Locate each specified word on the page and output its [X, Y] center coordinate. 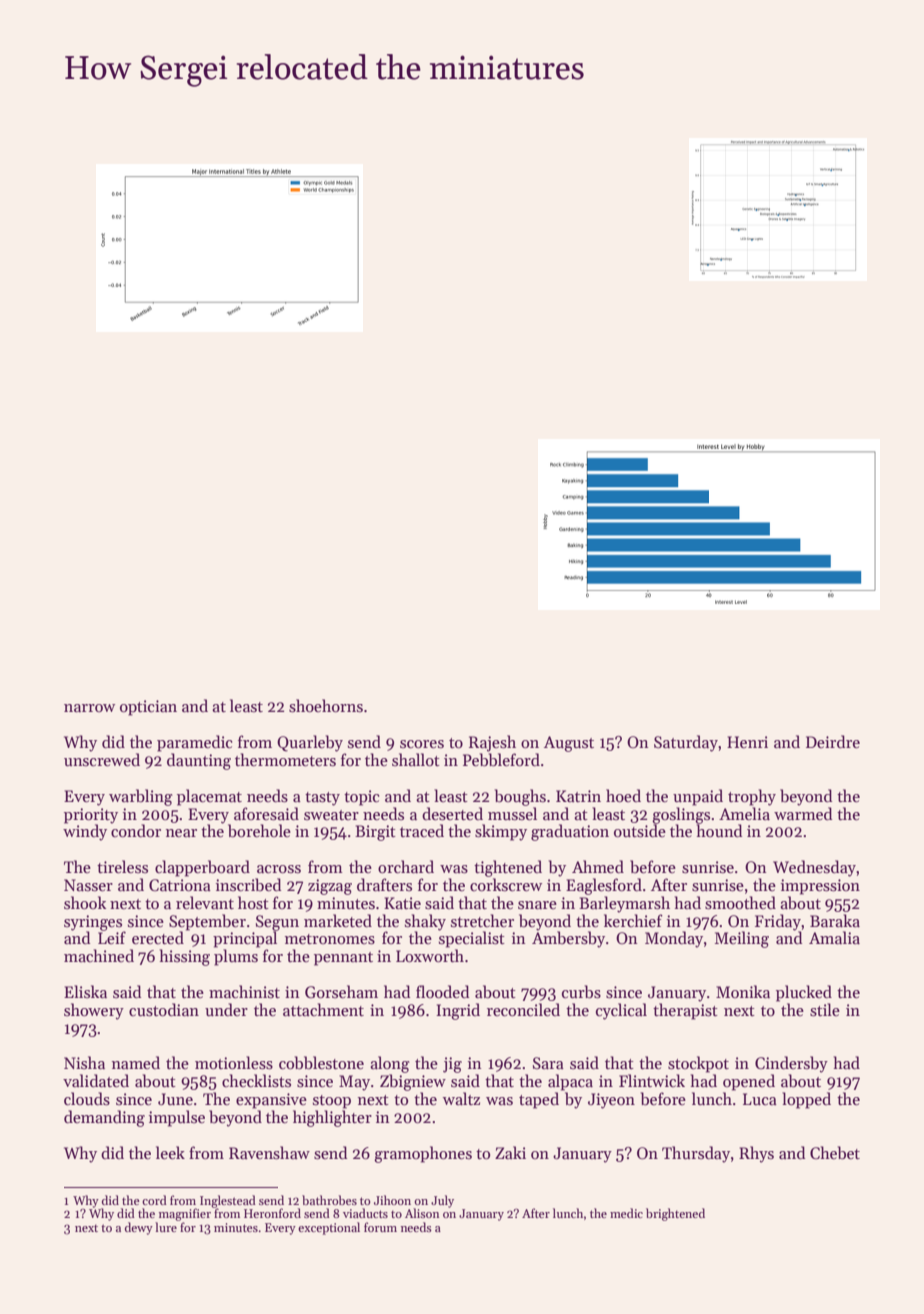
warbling [141, 797]
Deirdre [833, 742]
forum [380, 1227]
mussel [512, 814]
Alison [422, 1213]
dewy [139, 1228]
